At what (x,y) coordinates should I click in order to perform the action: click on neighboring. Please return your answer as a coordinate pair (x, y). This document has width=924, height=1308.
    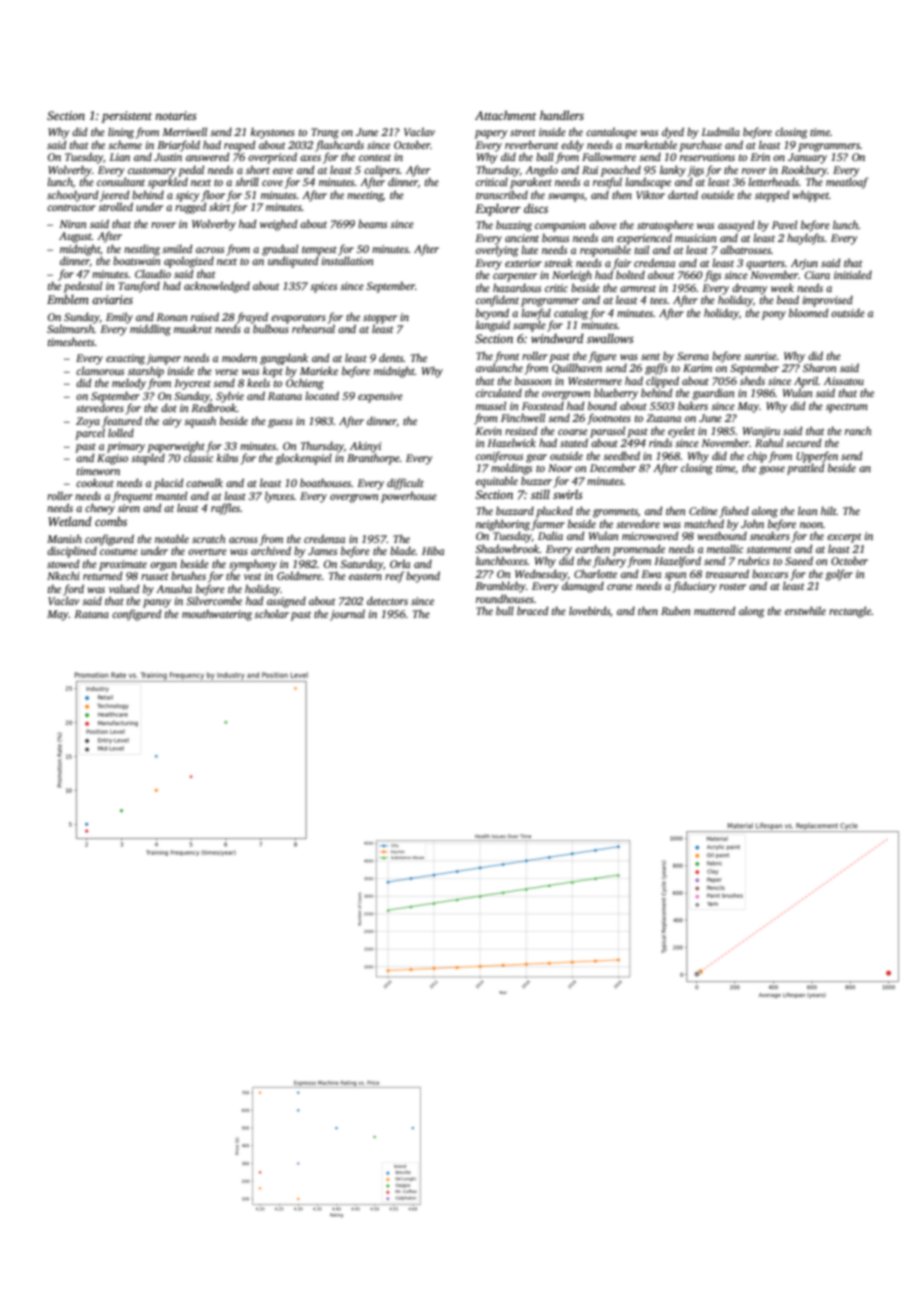
    Looking at the image, I should click on (503, 525).
